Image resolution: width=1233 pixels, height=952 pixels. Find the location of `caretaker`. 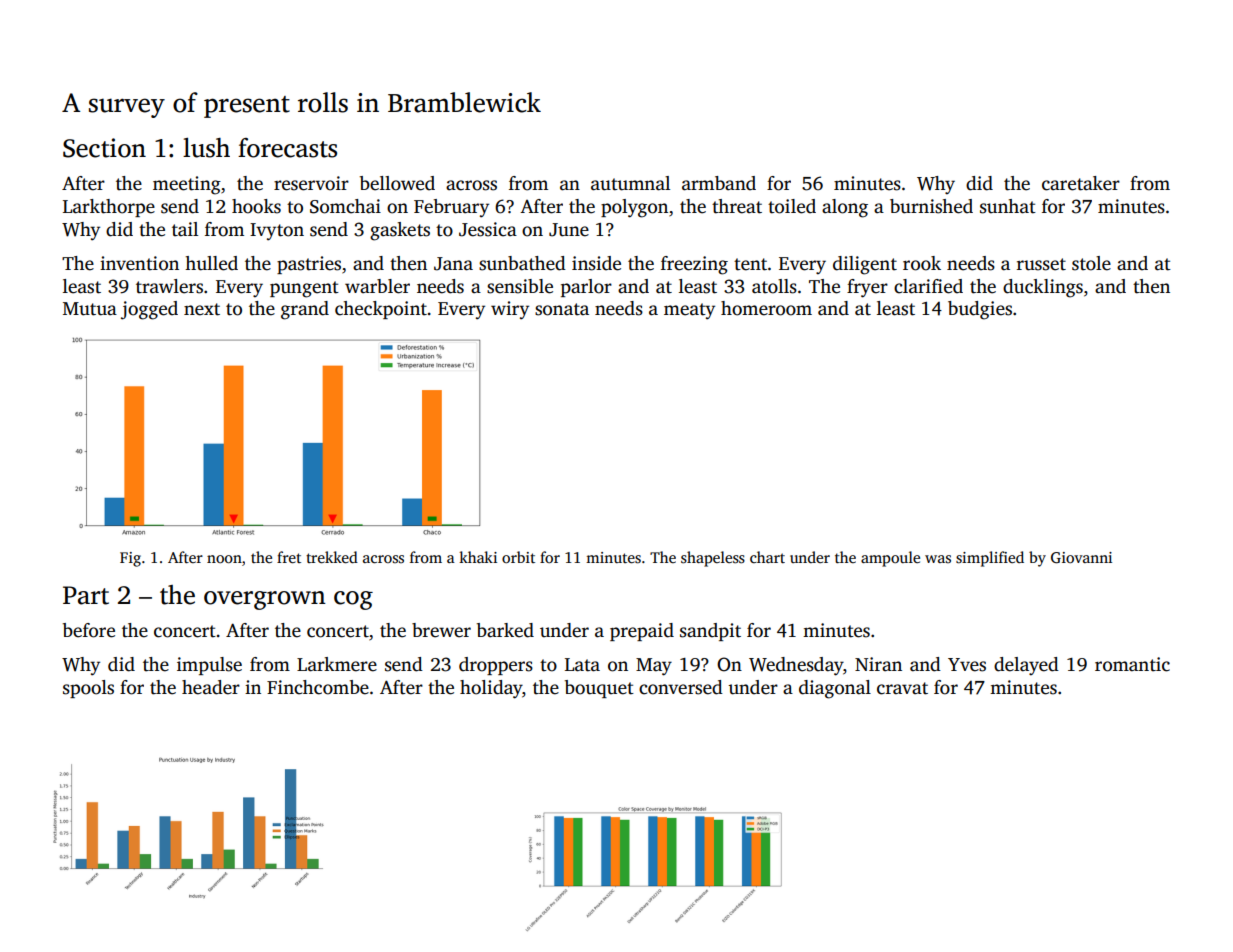

caretaker is located at coordinates (1081, 183).
